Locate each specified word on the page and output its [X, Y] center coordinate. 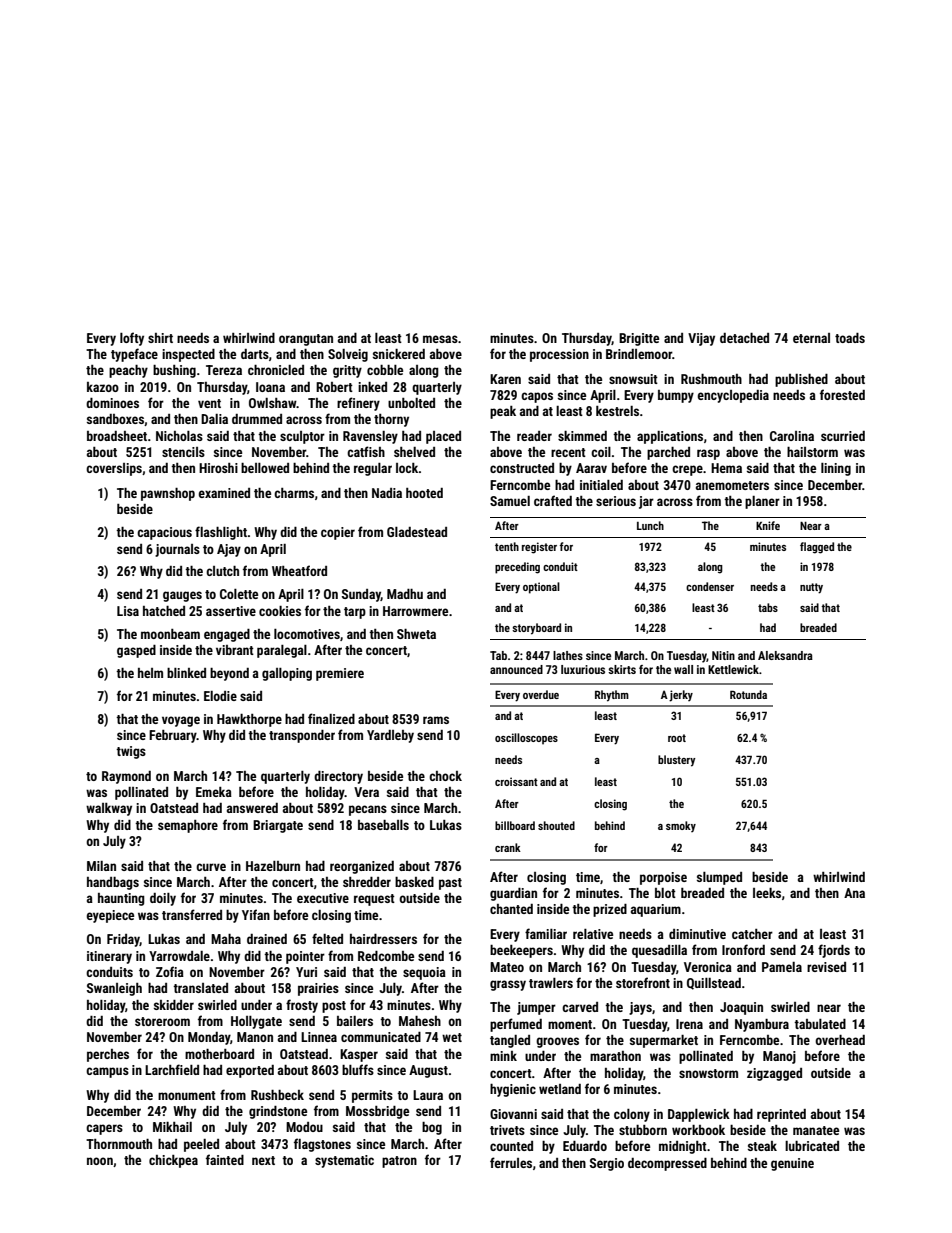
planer [762, 502]
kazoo [103, 387]
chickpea [173, 1161]
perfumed [516, 1025]
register [539, 548]
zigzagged [774, 1074]
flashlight [221, 533]
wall [683, 669]
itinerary [109, 957]
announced [516, 669]
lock [407, 468]
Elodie [220, 696]
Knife [768, 525]
